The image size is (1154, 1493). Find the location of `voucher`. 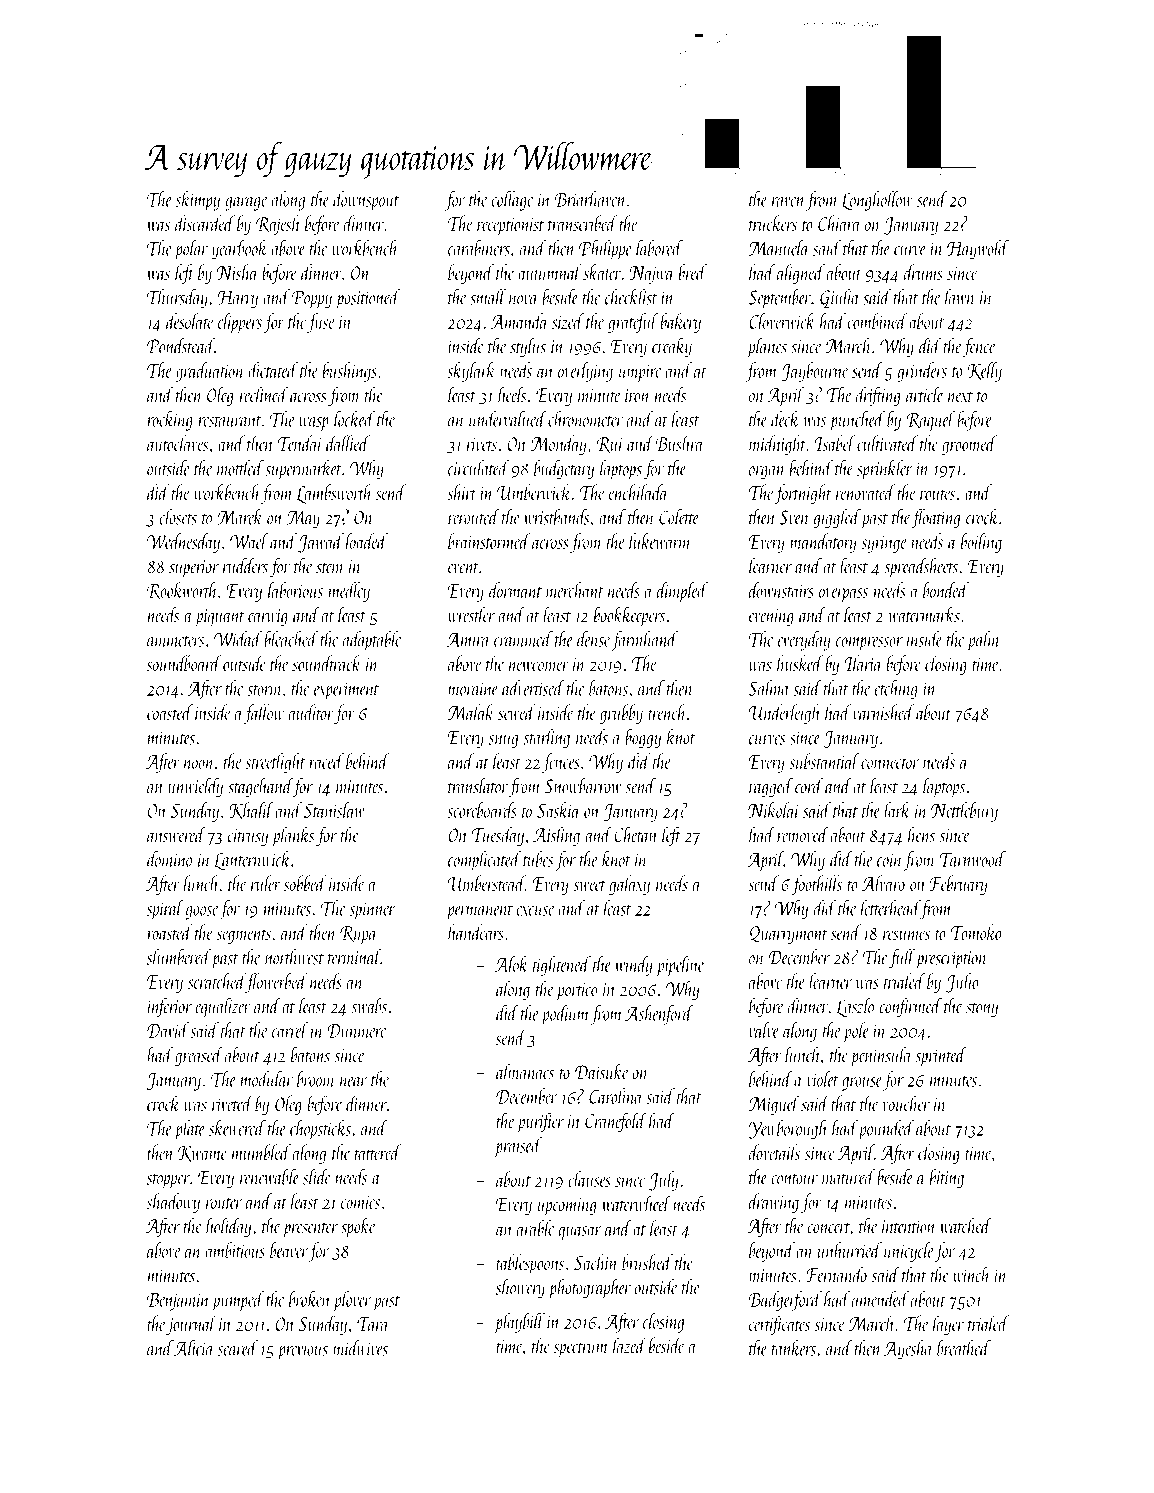

voucher is located at coordinates (906, 1103).
